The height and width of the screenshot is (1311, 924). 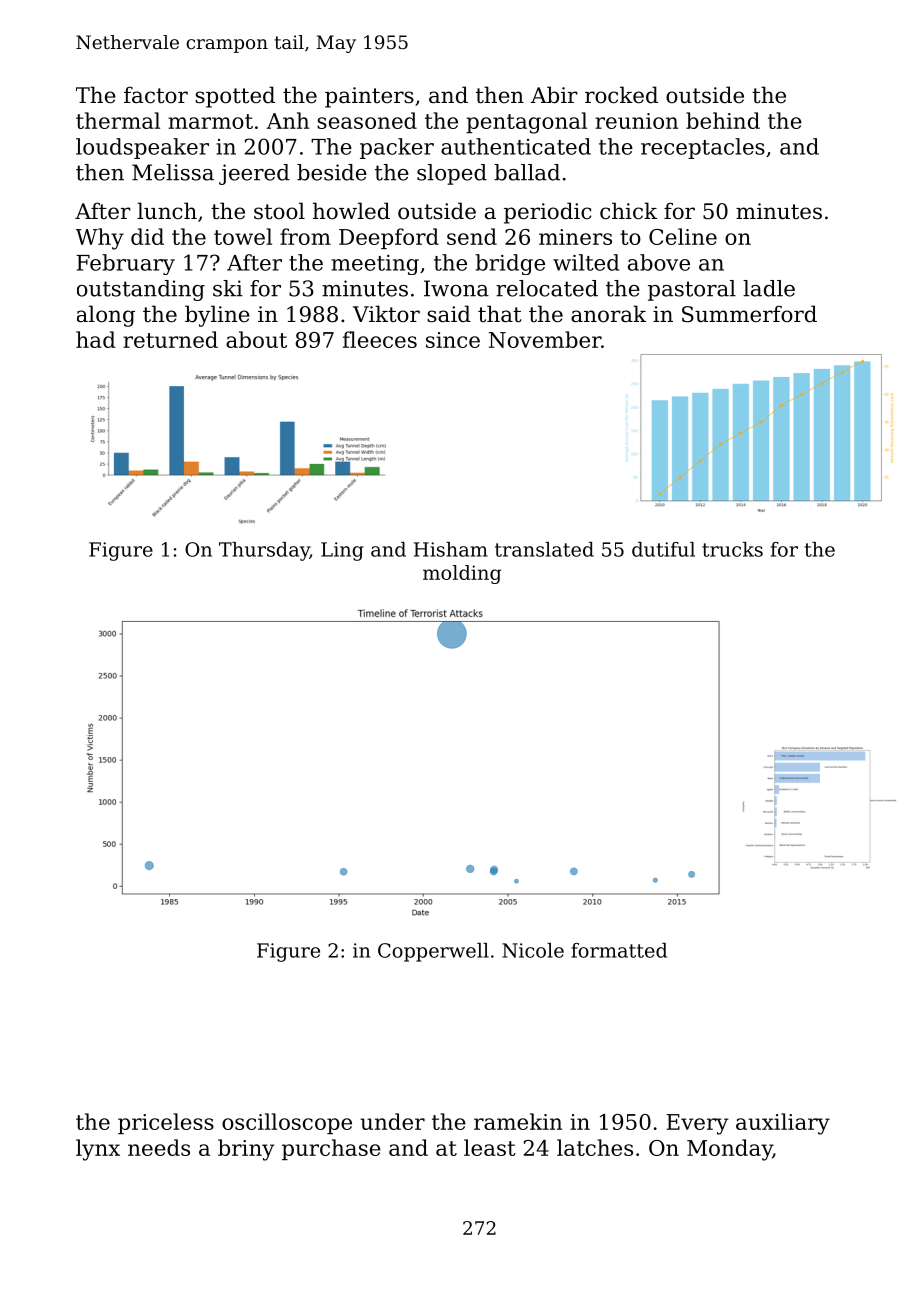 What do you see at coordinates (723, 120) in the screenshot?
I see `behind` at bounding box center [723, 120].
